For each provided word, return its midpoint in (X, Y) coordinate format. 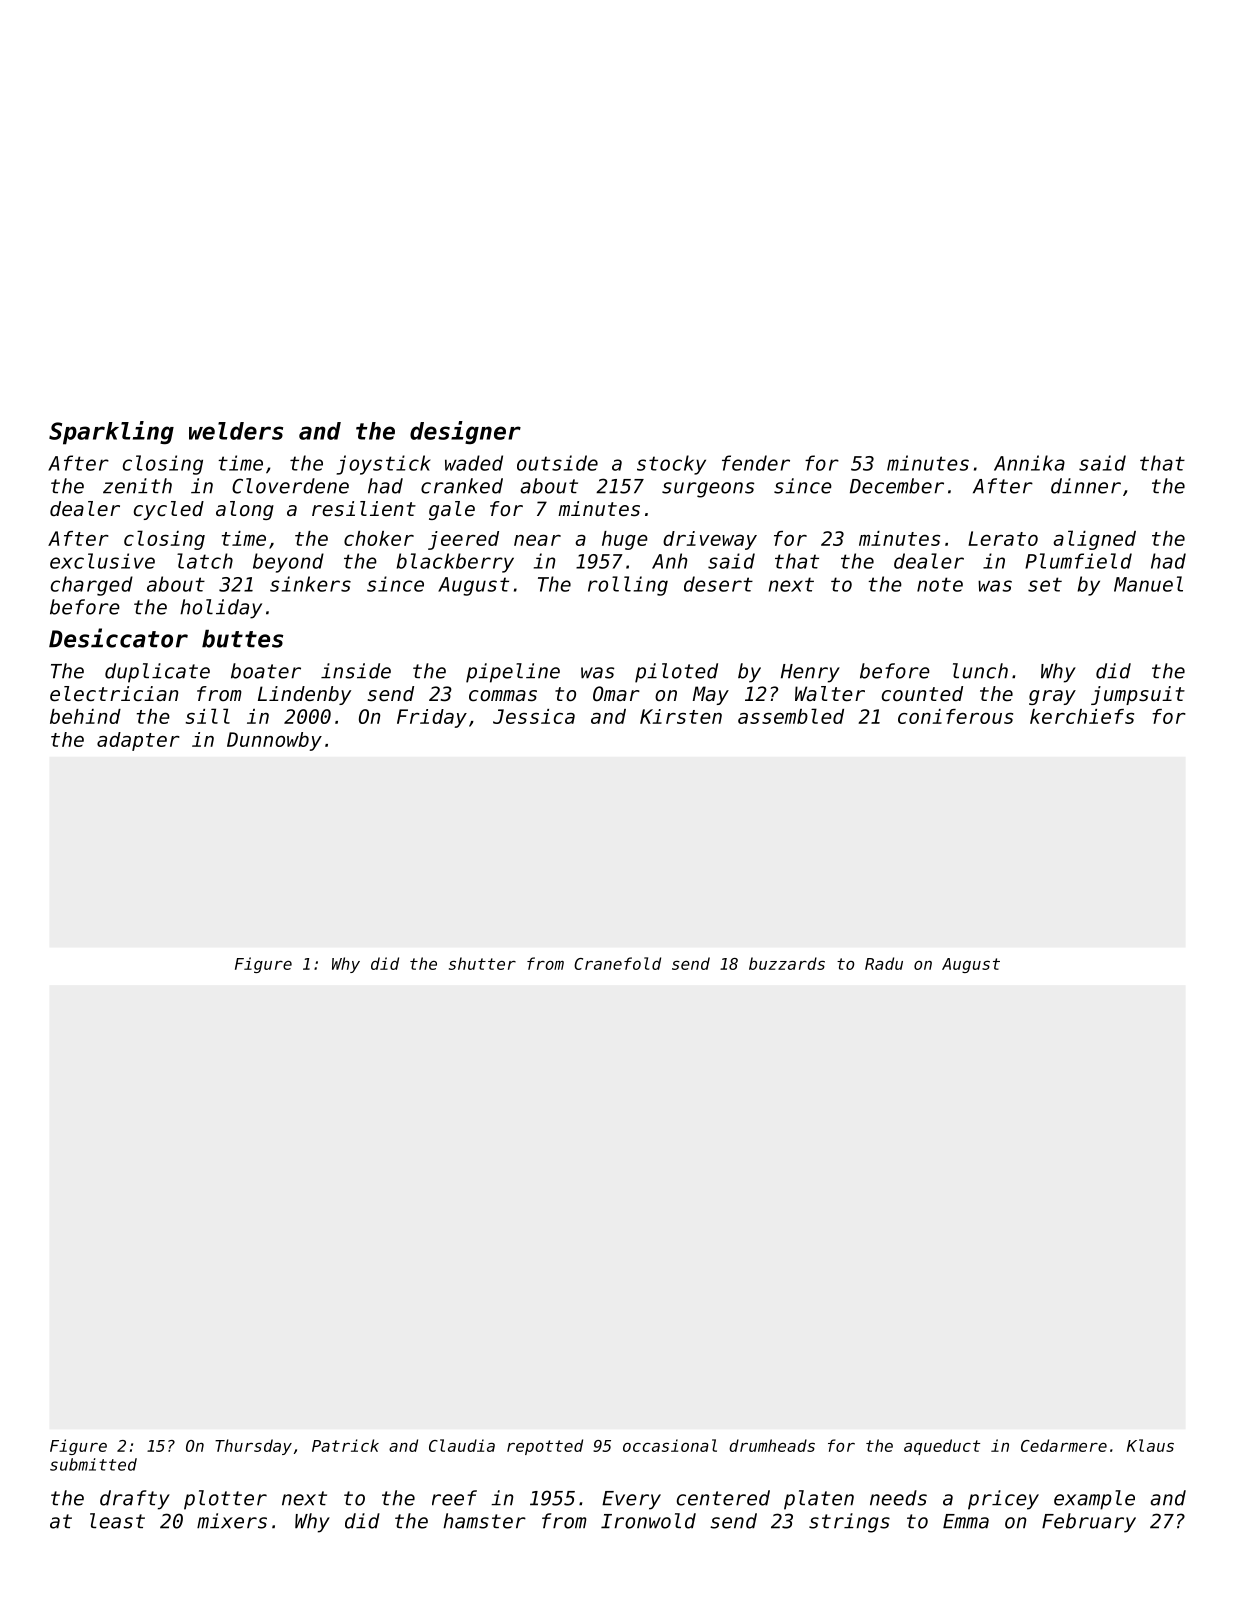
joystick (383, 465)
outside (557, 463)
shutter (482, 963)
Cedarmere (1064, 1445)
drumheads (772, 1445)
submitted (93, 1464)
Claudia (462, 1445)
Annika (1029, 463)
